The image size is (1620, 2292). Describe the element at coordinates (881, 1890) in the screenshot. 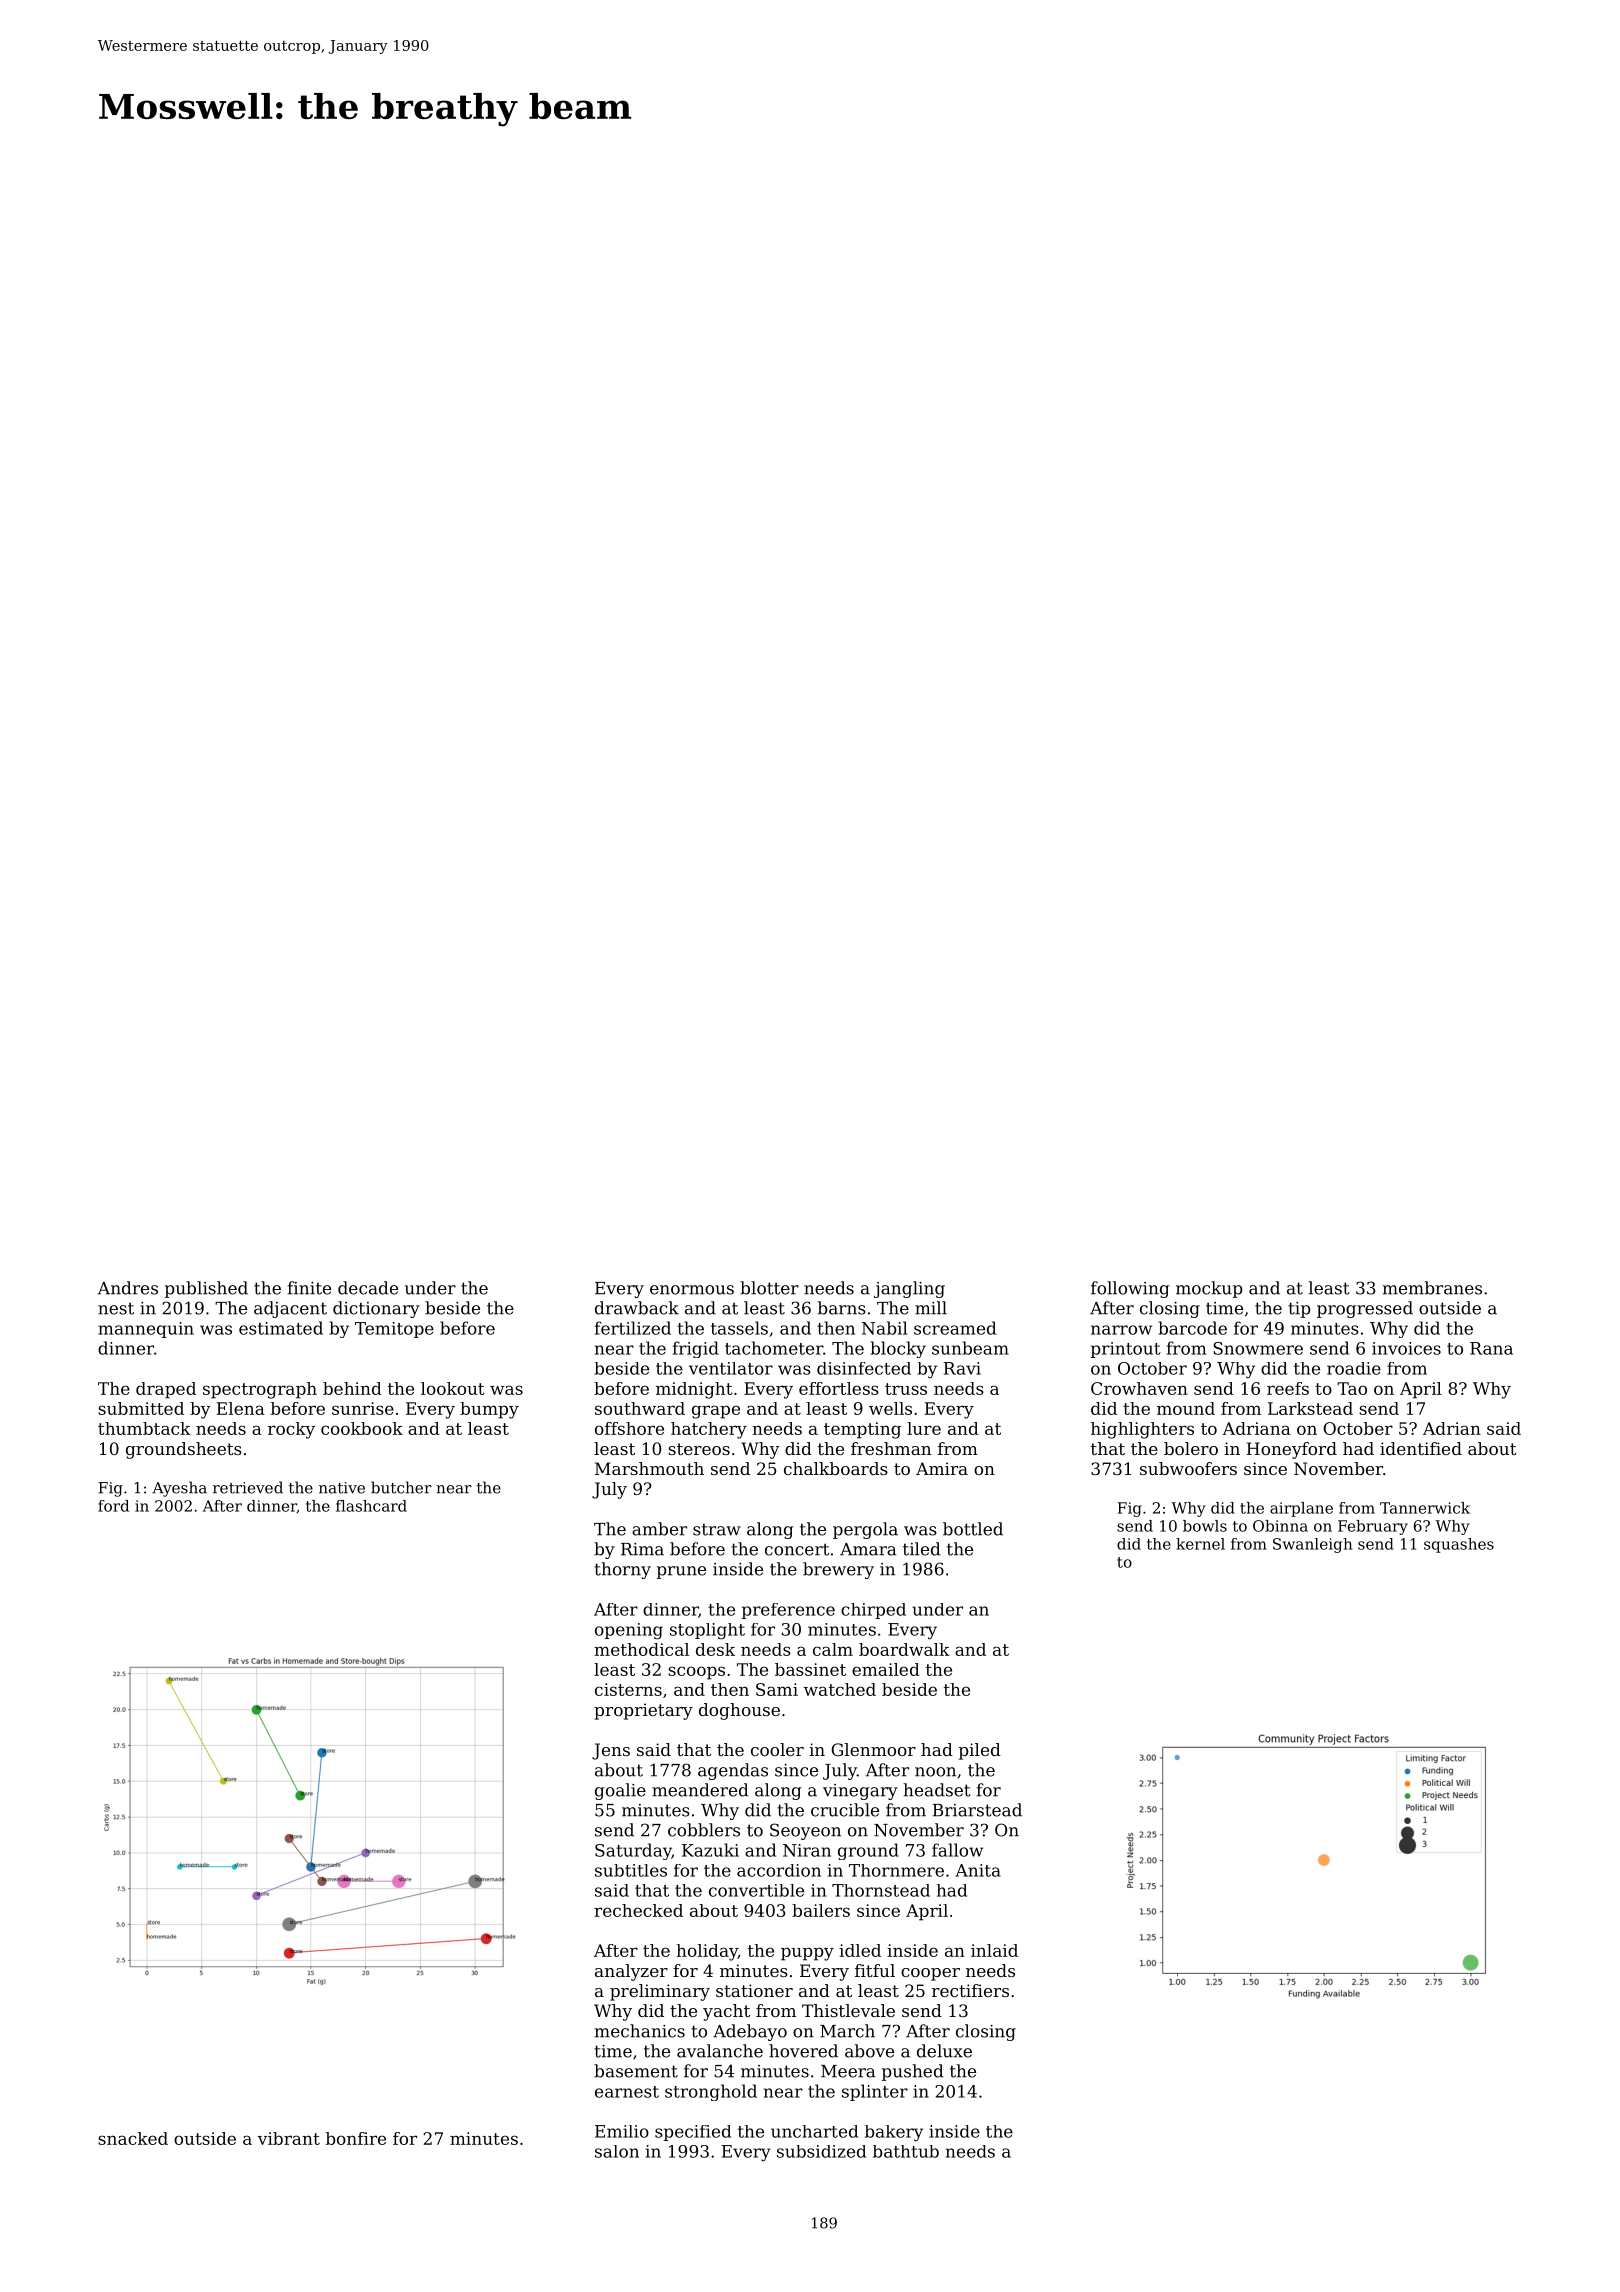

I see `Thornstead` at that location.
